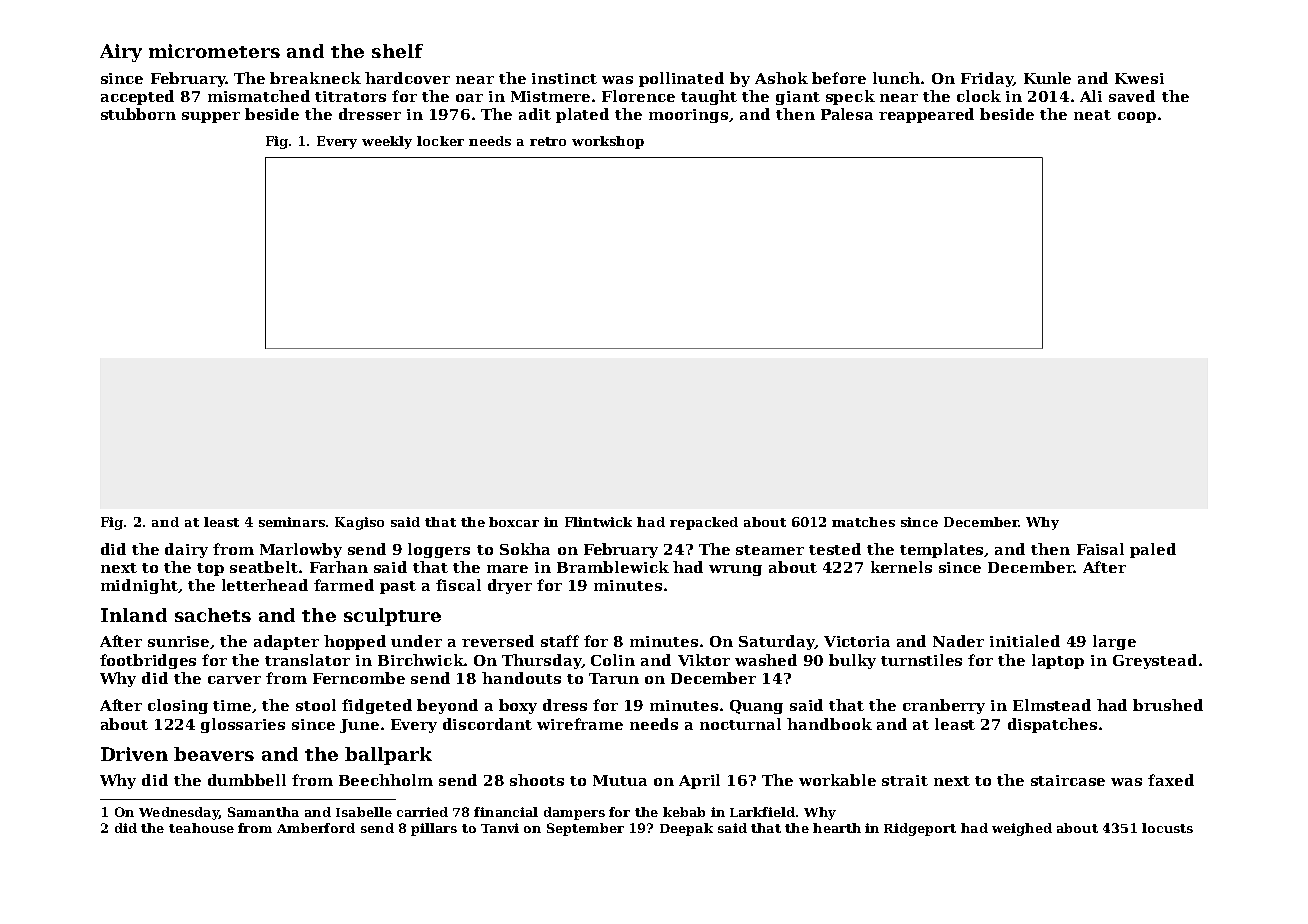 The width and height of the screenshot is (1308, 924). I want to click on Driven, so click(134, 754).
